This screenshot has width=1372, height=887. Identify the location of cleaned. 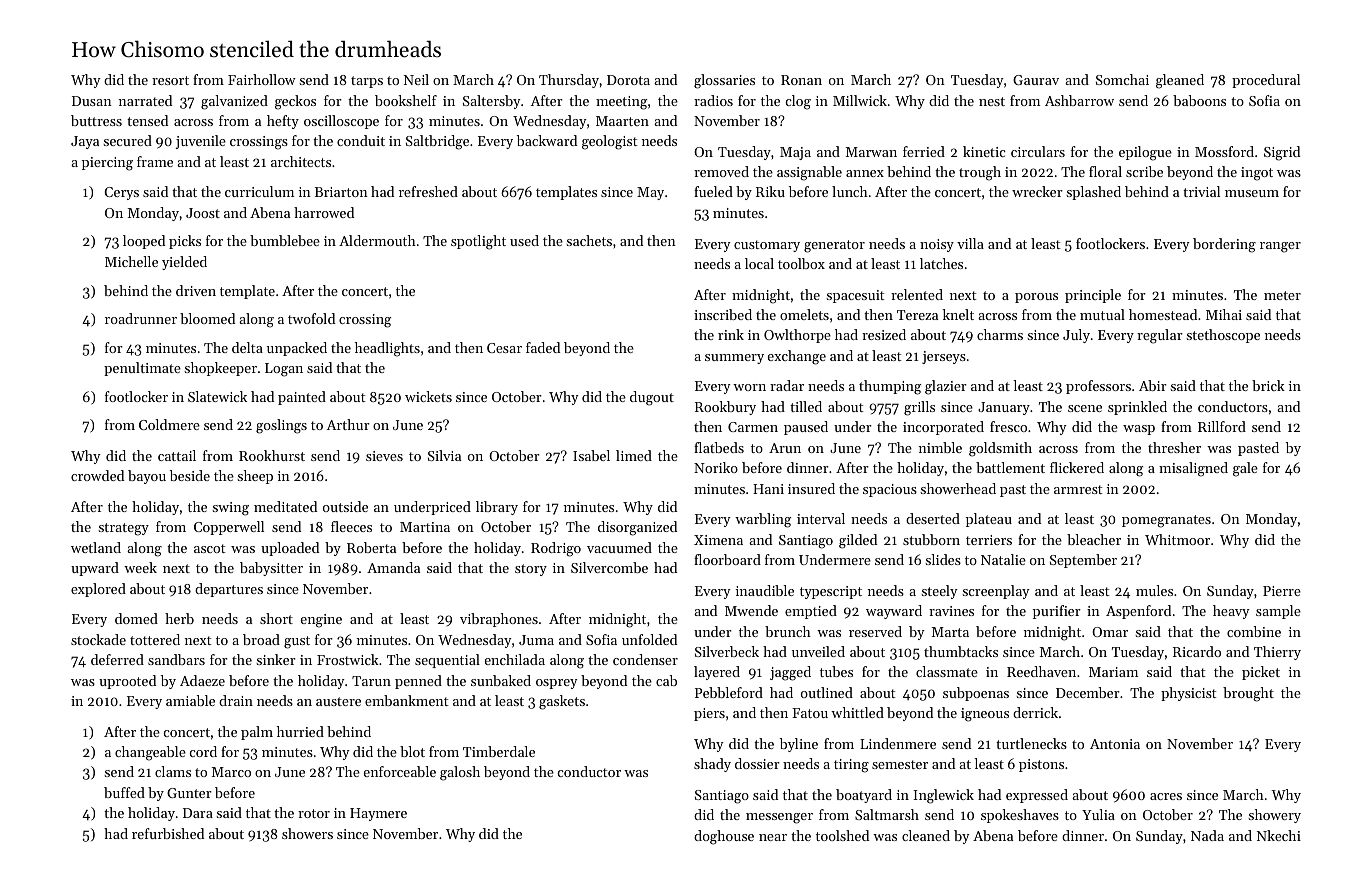
(926, 835).
